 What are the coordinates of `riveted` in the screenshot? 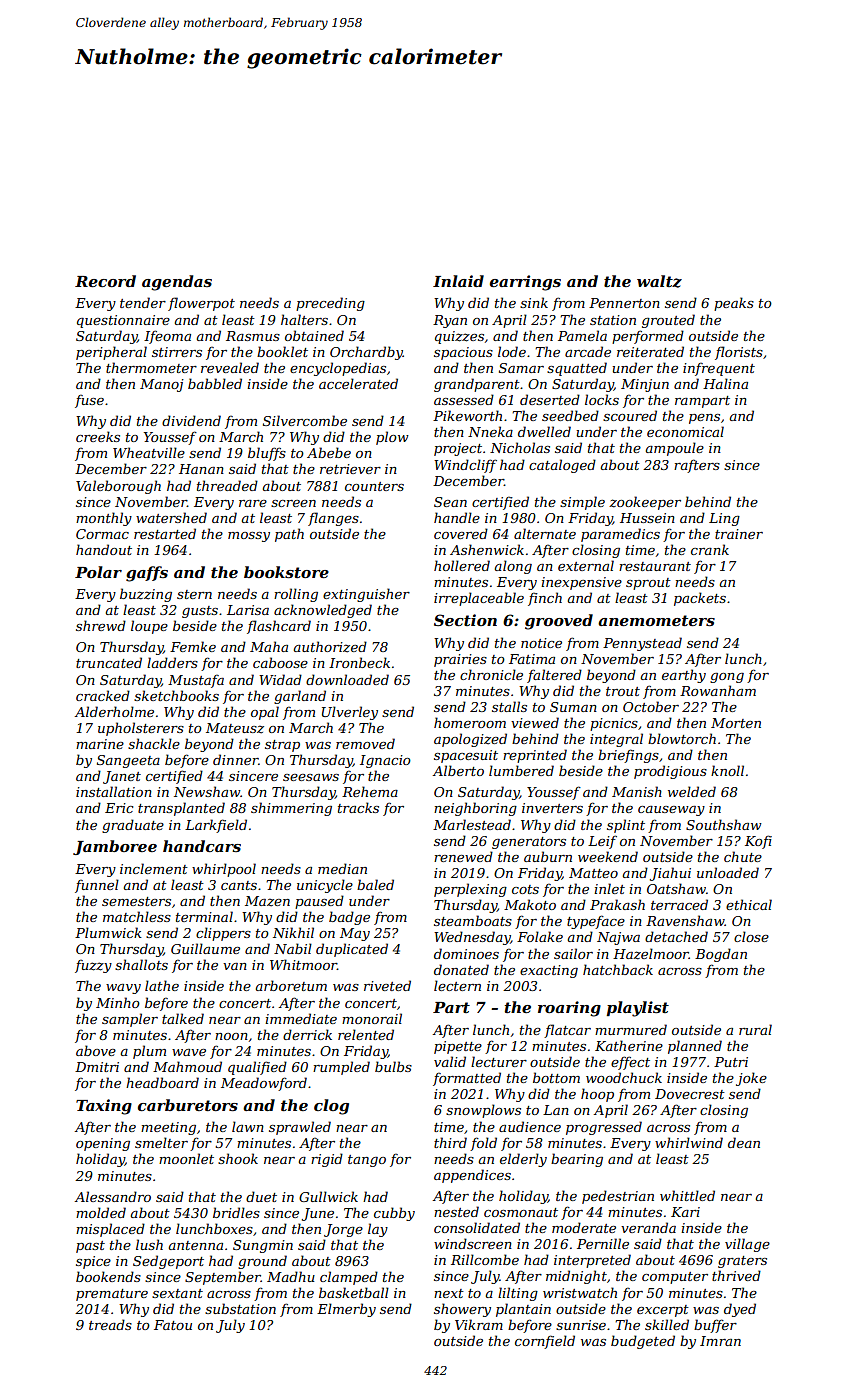 It's located at (387, 985).
